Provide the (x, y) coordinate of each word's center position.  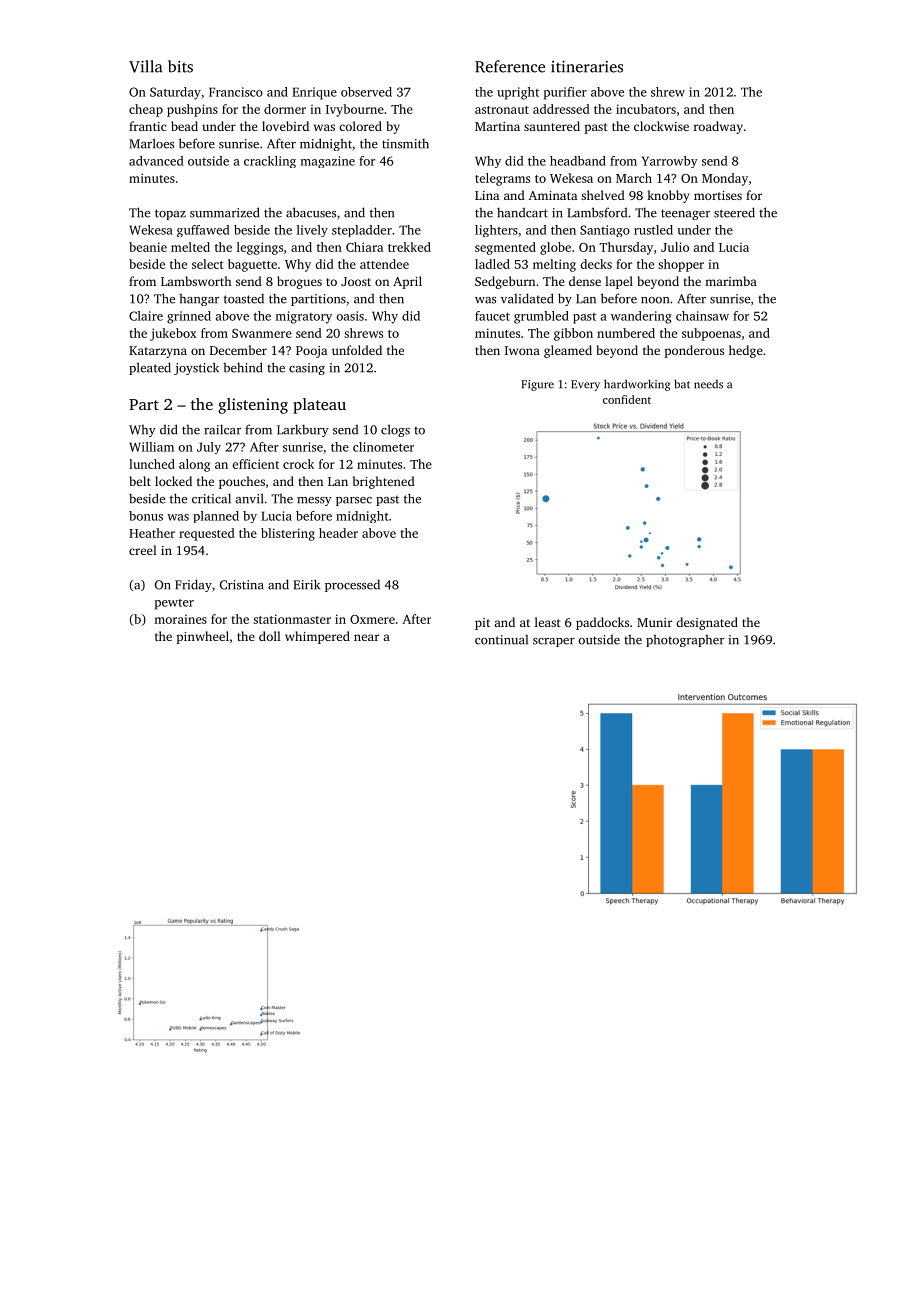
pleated (150, 368)
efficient (255, 464)
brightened (384, 482)
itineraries (587, 66)
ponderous (694, 351)
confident (627, 399)
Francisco (236, 92)
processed (352, 585)
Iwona (522, 350)
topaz (170, 214)
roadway (718, 127)
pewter (174, 604)
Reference (510, 66)
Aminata (552, 195)
